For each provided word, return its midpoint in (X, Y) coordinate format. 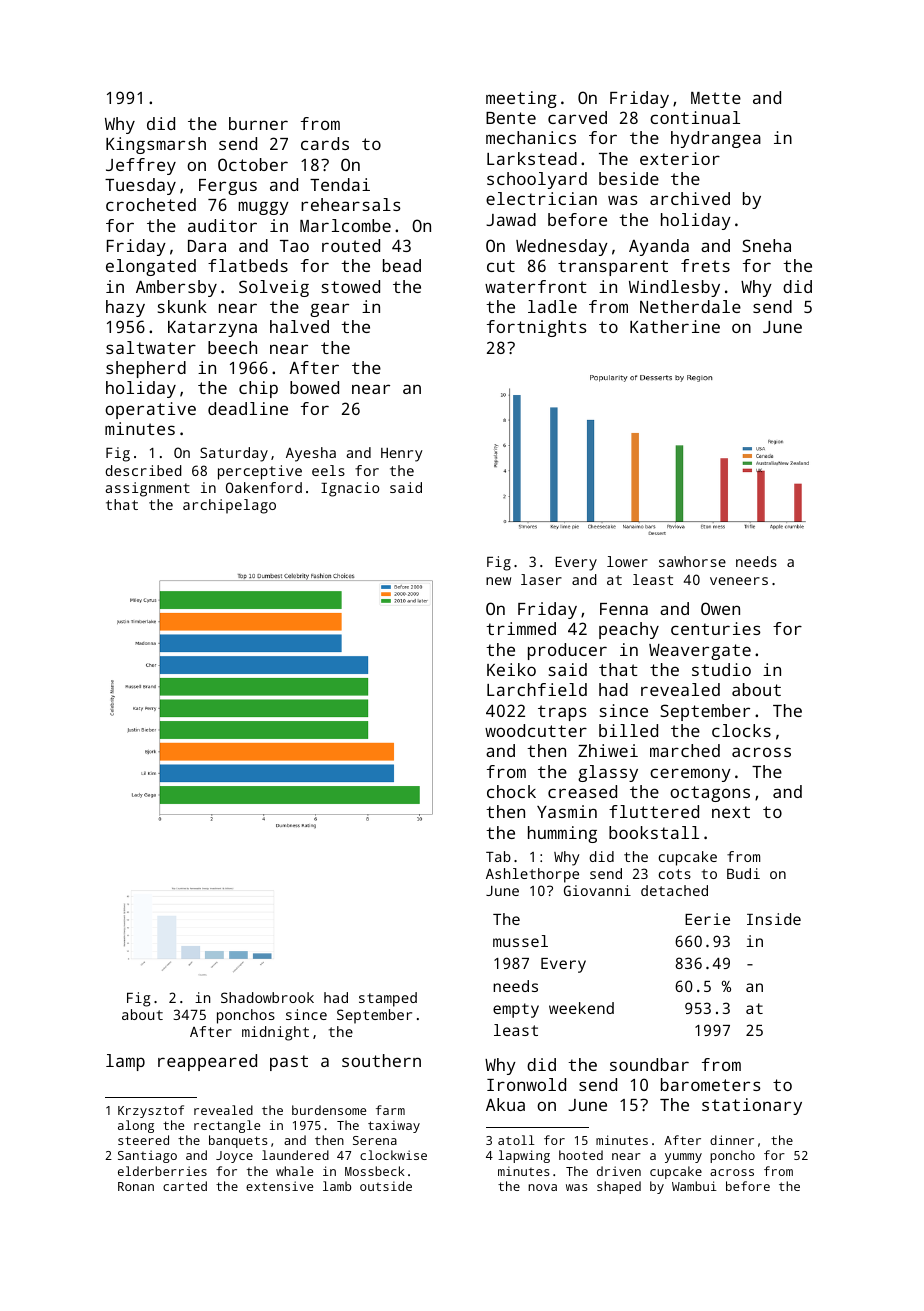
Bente (511, 118)
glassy (608, 773)
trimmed (521, 628)
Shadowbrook (267, 997)
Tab (498, 856)
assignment (148, 489)
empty (516, 1010)
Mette (716, 98)
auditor (222, 225)
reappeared (207, 1062)
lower (627, 561)
